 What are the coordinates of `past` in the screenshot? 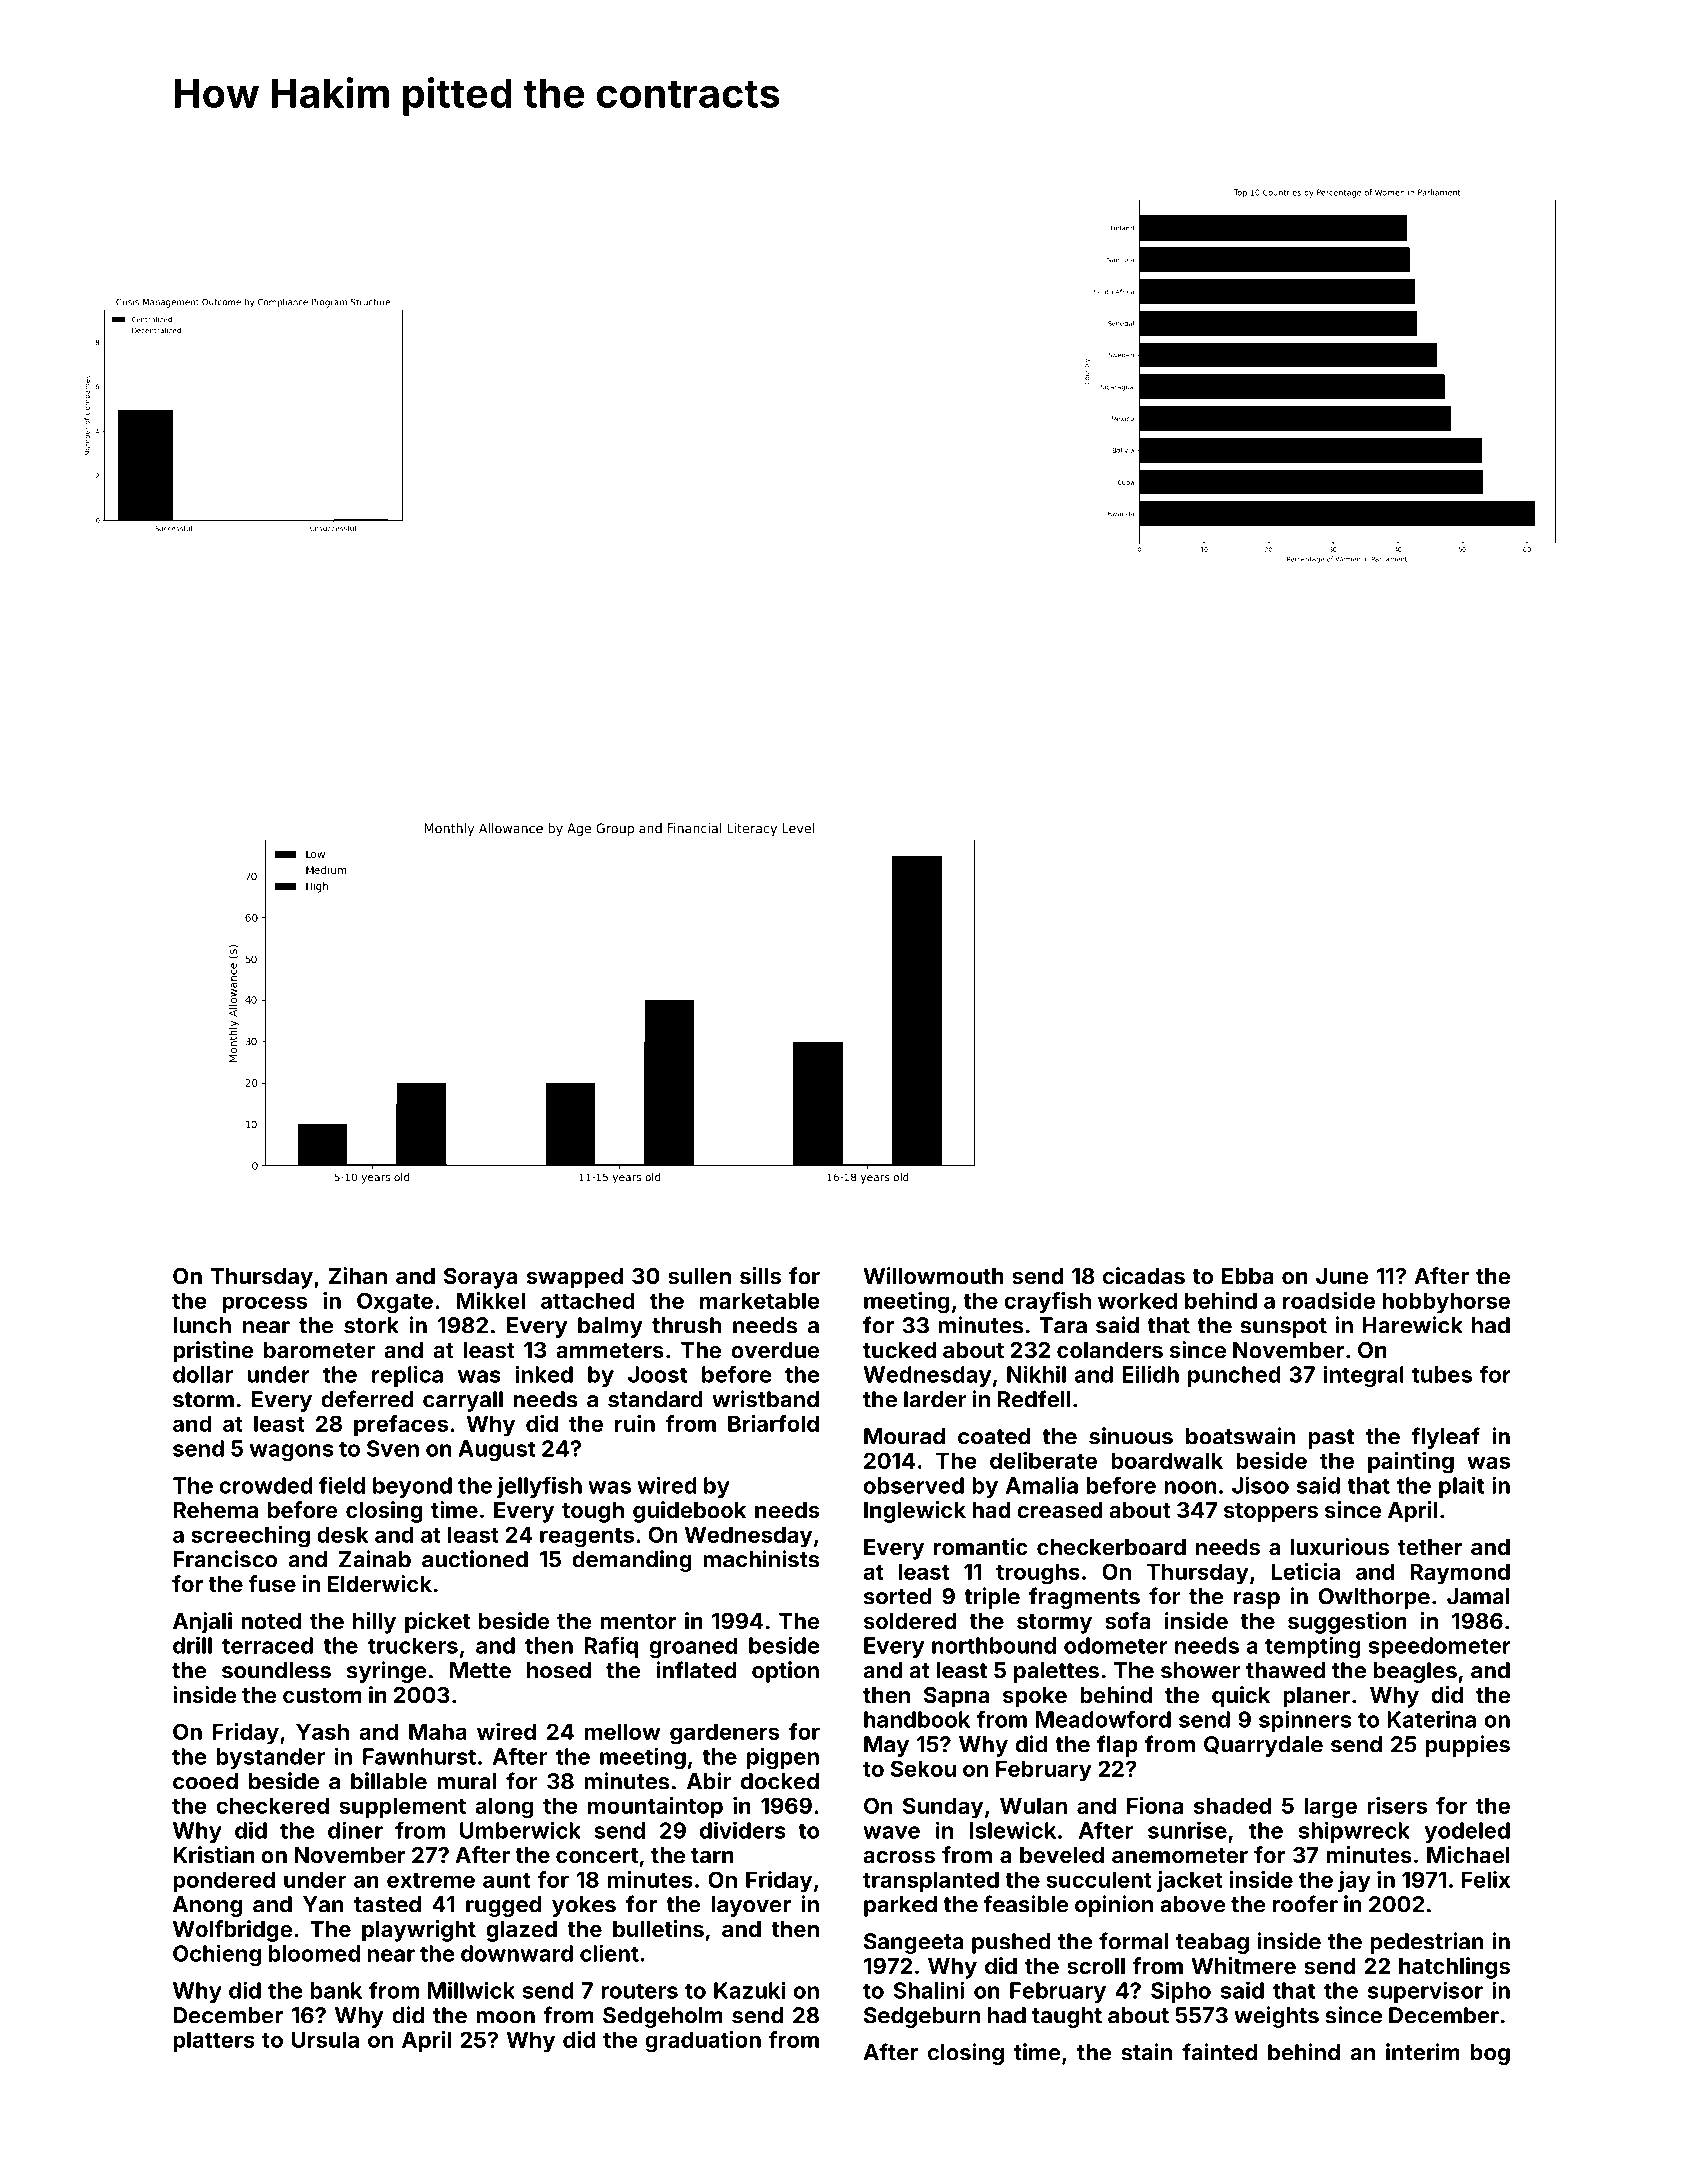 It's located at (1331, 1439).
